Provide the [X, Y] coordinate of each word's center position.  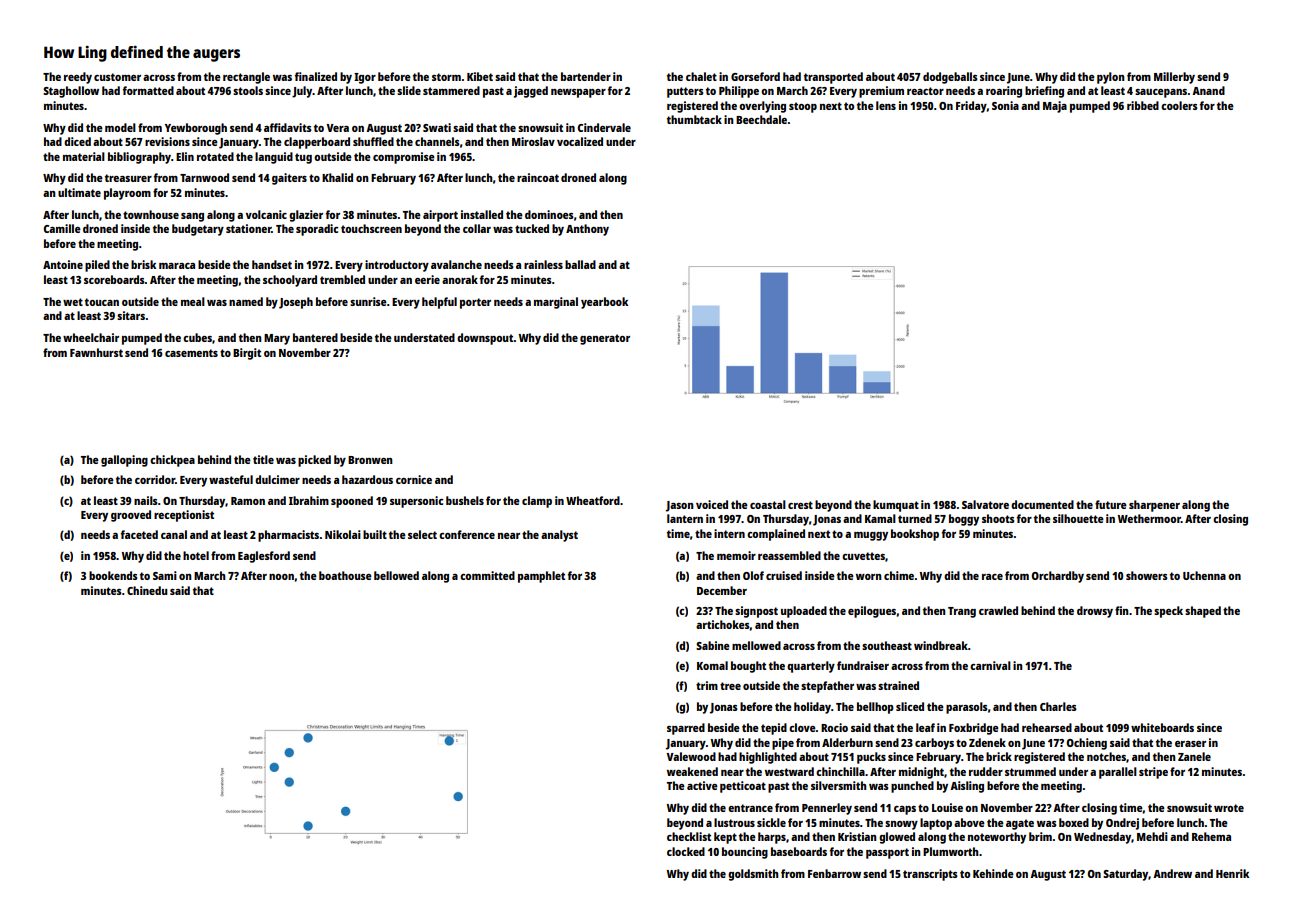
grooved [131, 516]
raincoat [538, 177]
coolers [1179, 105]
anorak [460, 279]
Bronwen [370, 460]
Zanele [1194, 756]
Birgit [247, 354]
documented [1042, 504]
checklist [689, 836]
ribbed [1143, 105]
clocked [686, 851]
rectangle [246, 78]
